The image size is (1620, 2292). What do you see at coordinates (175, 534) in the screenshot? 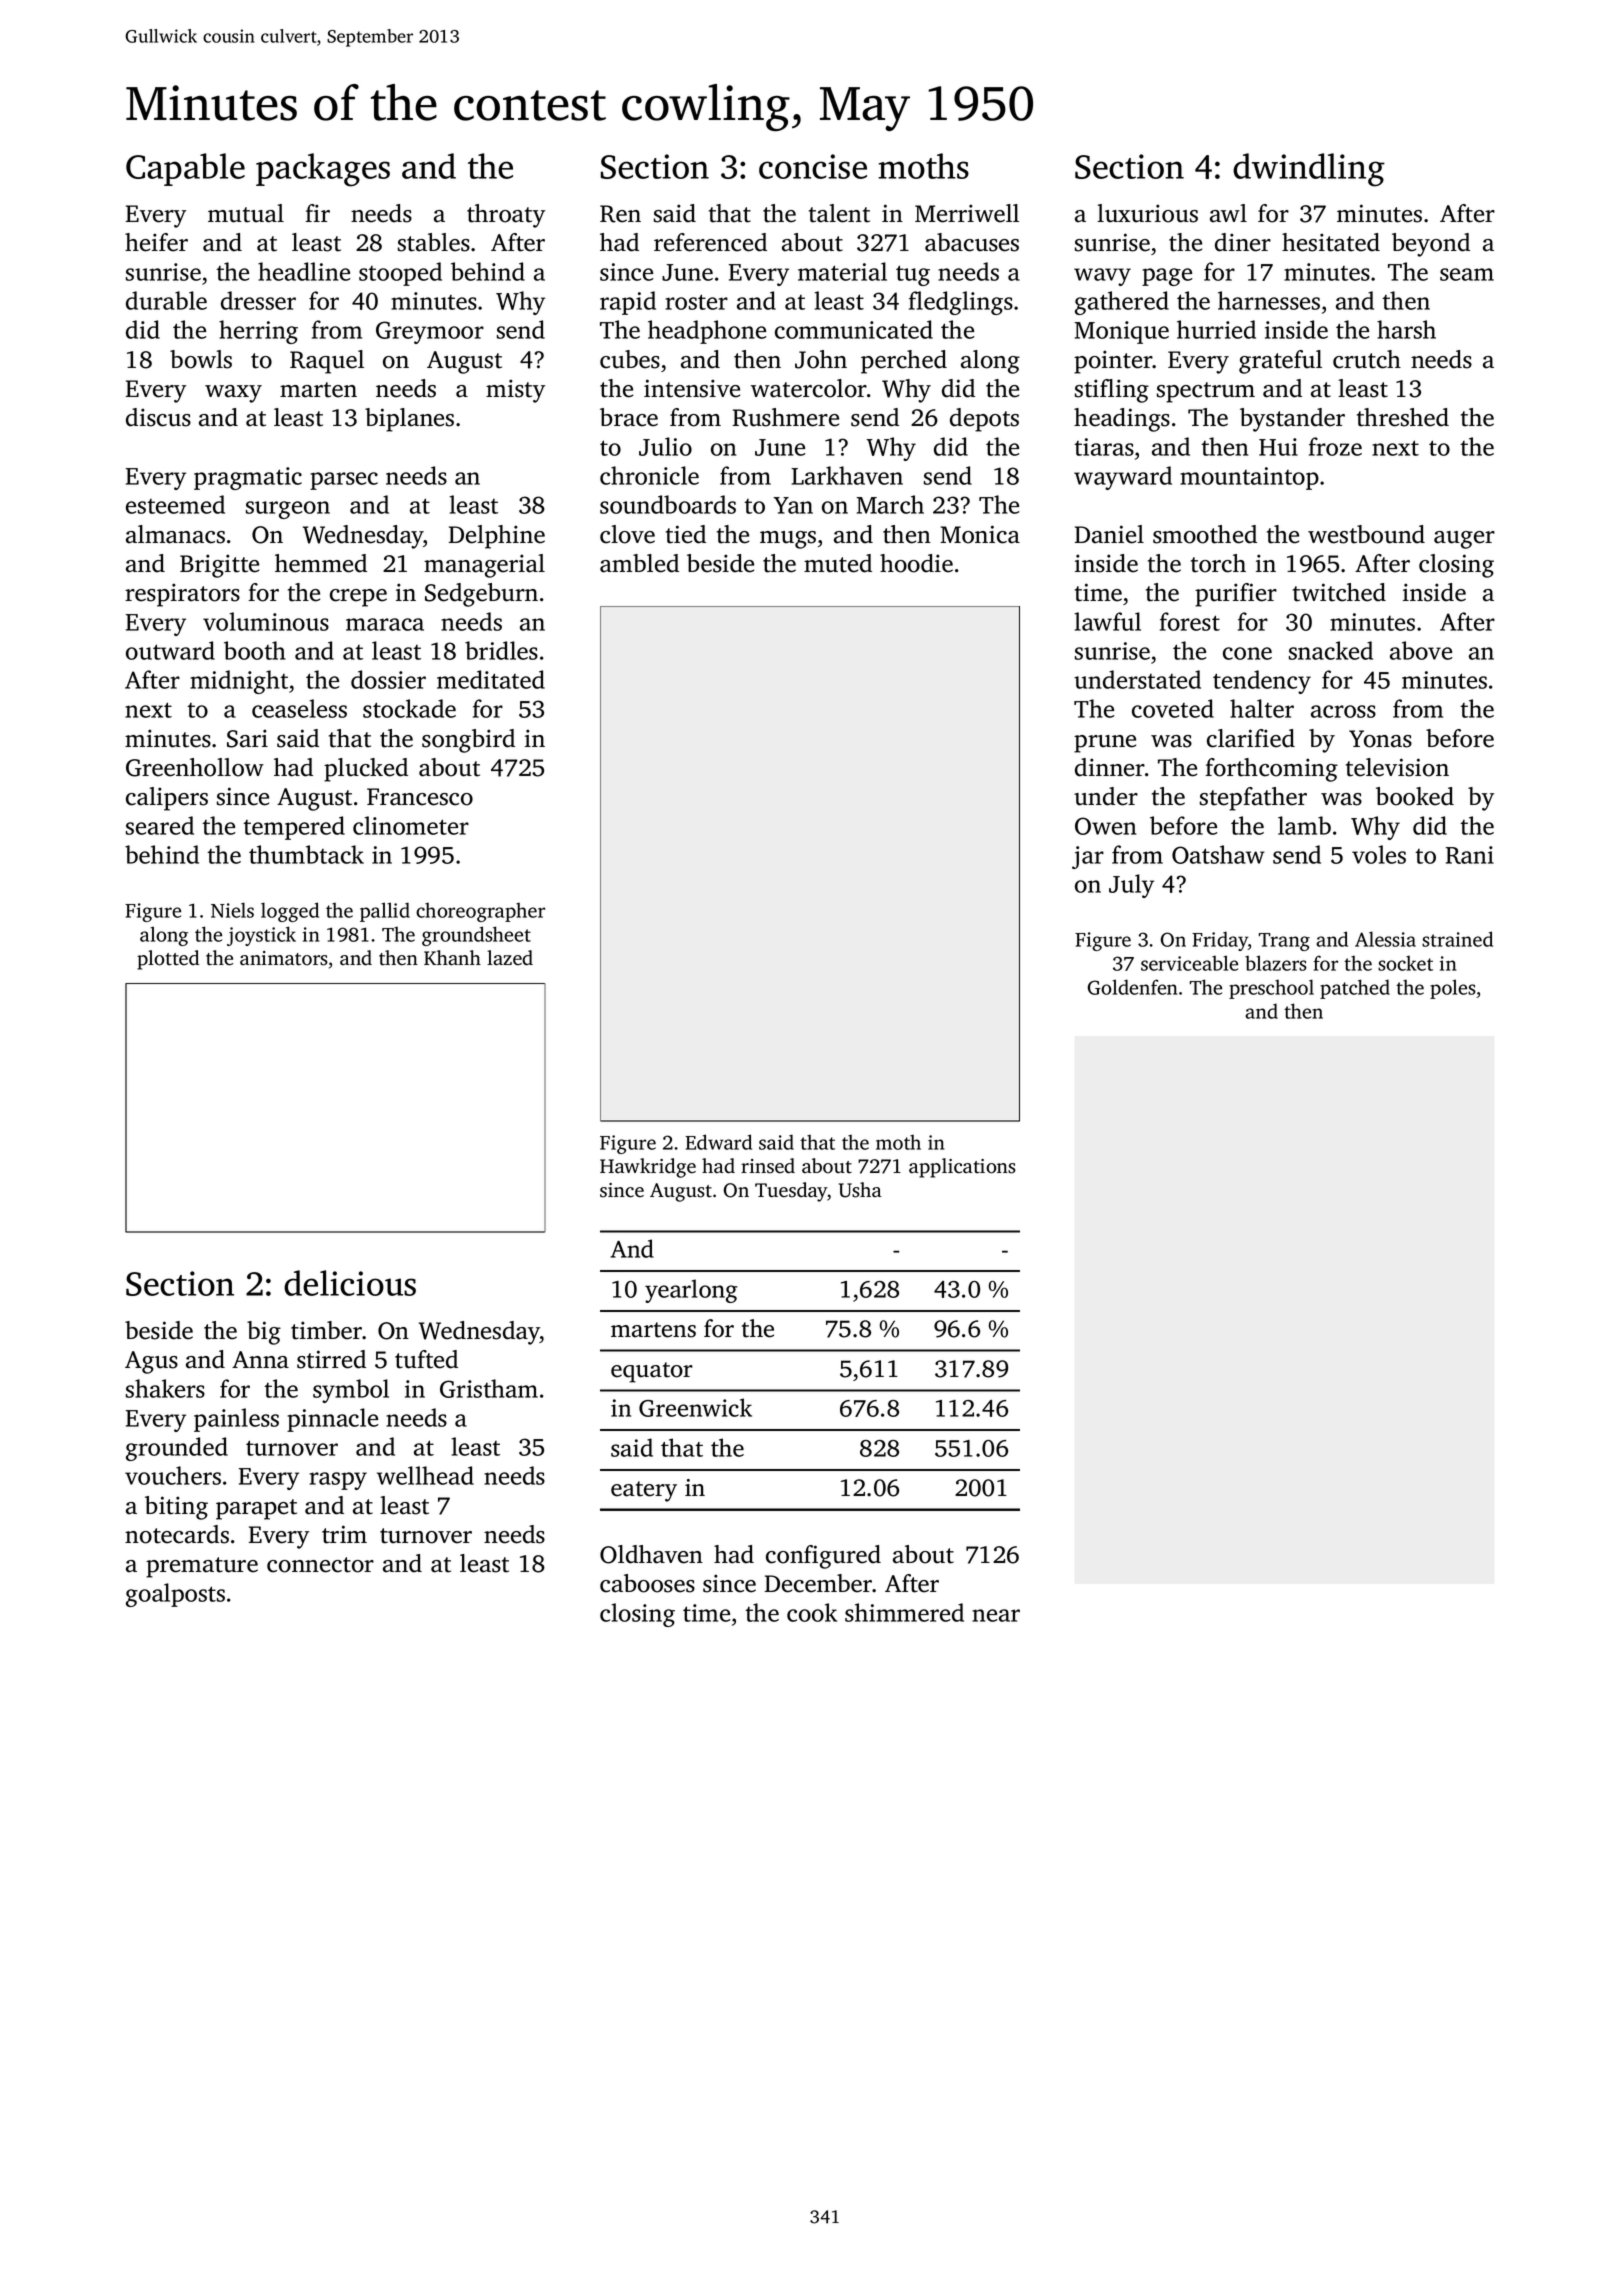
I see `almanacs` at bounding box center [175, 534].
